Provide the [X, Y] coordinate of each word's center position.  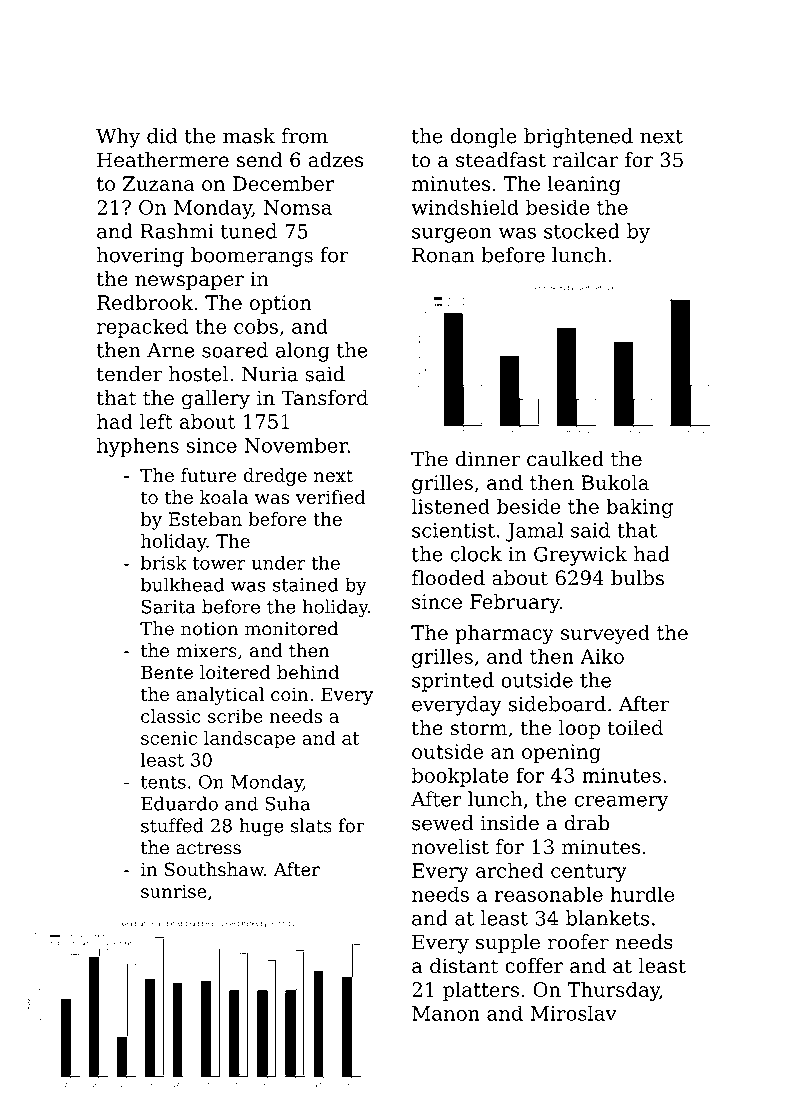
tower [219, 563]
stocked [582, 231]
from [305, 136]
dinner [488, 459]
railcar [585, 160]
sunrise [174, 891]
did [162, 136]
